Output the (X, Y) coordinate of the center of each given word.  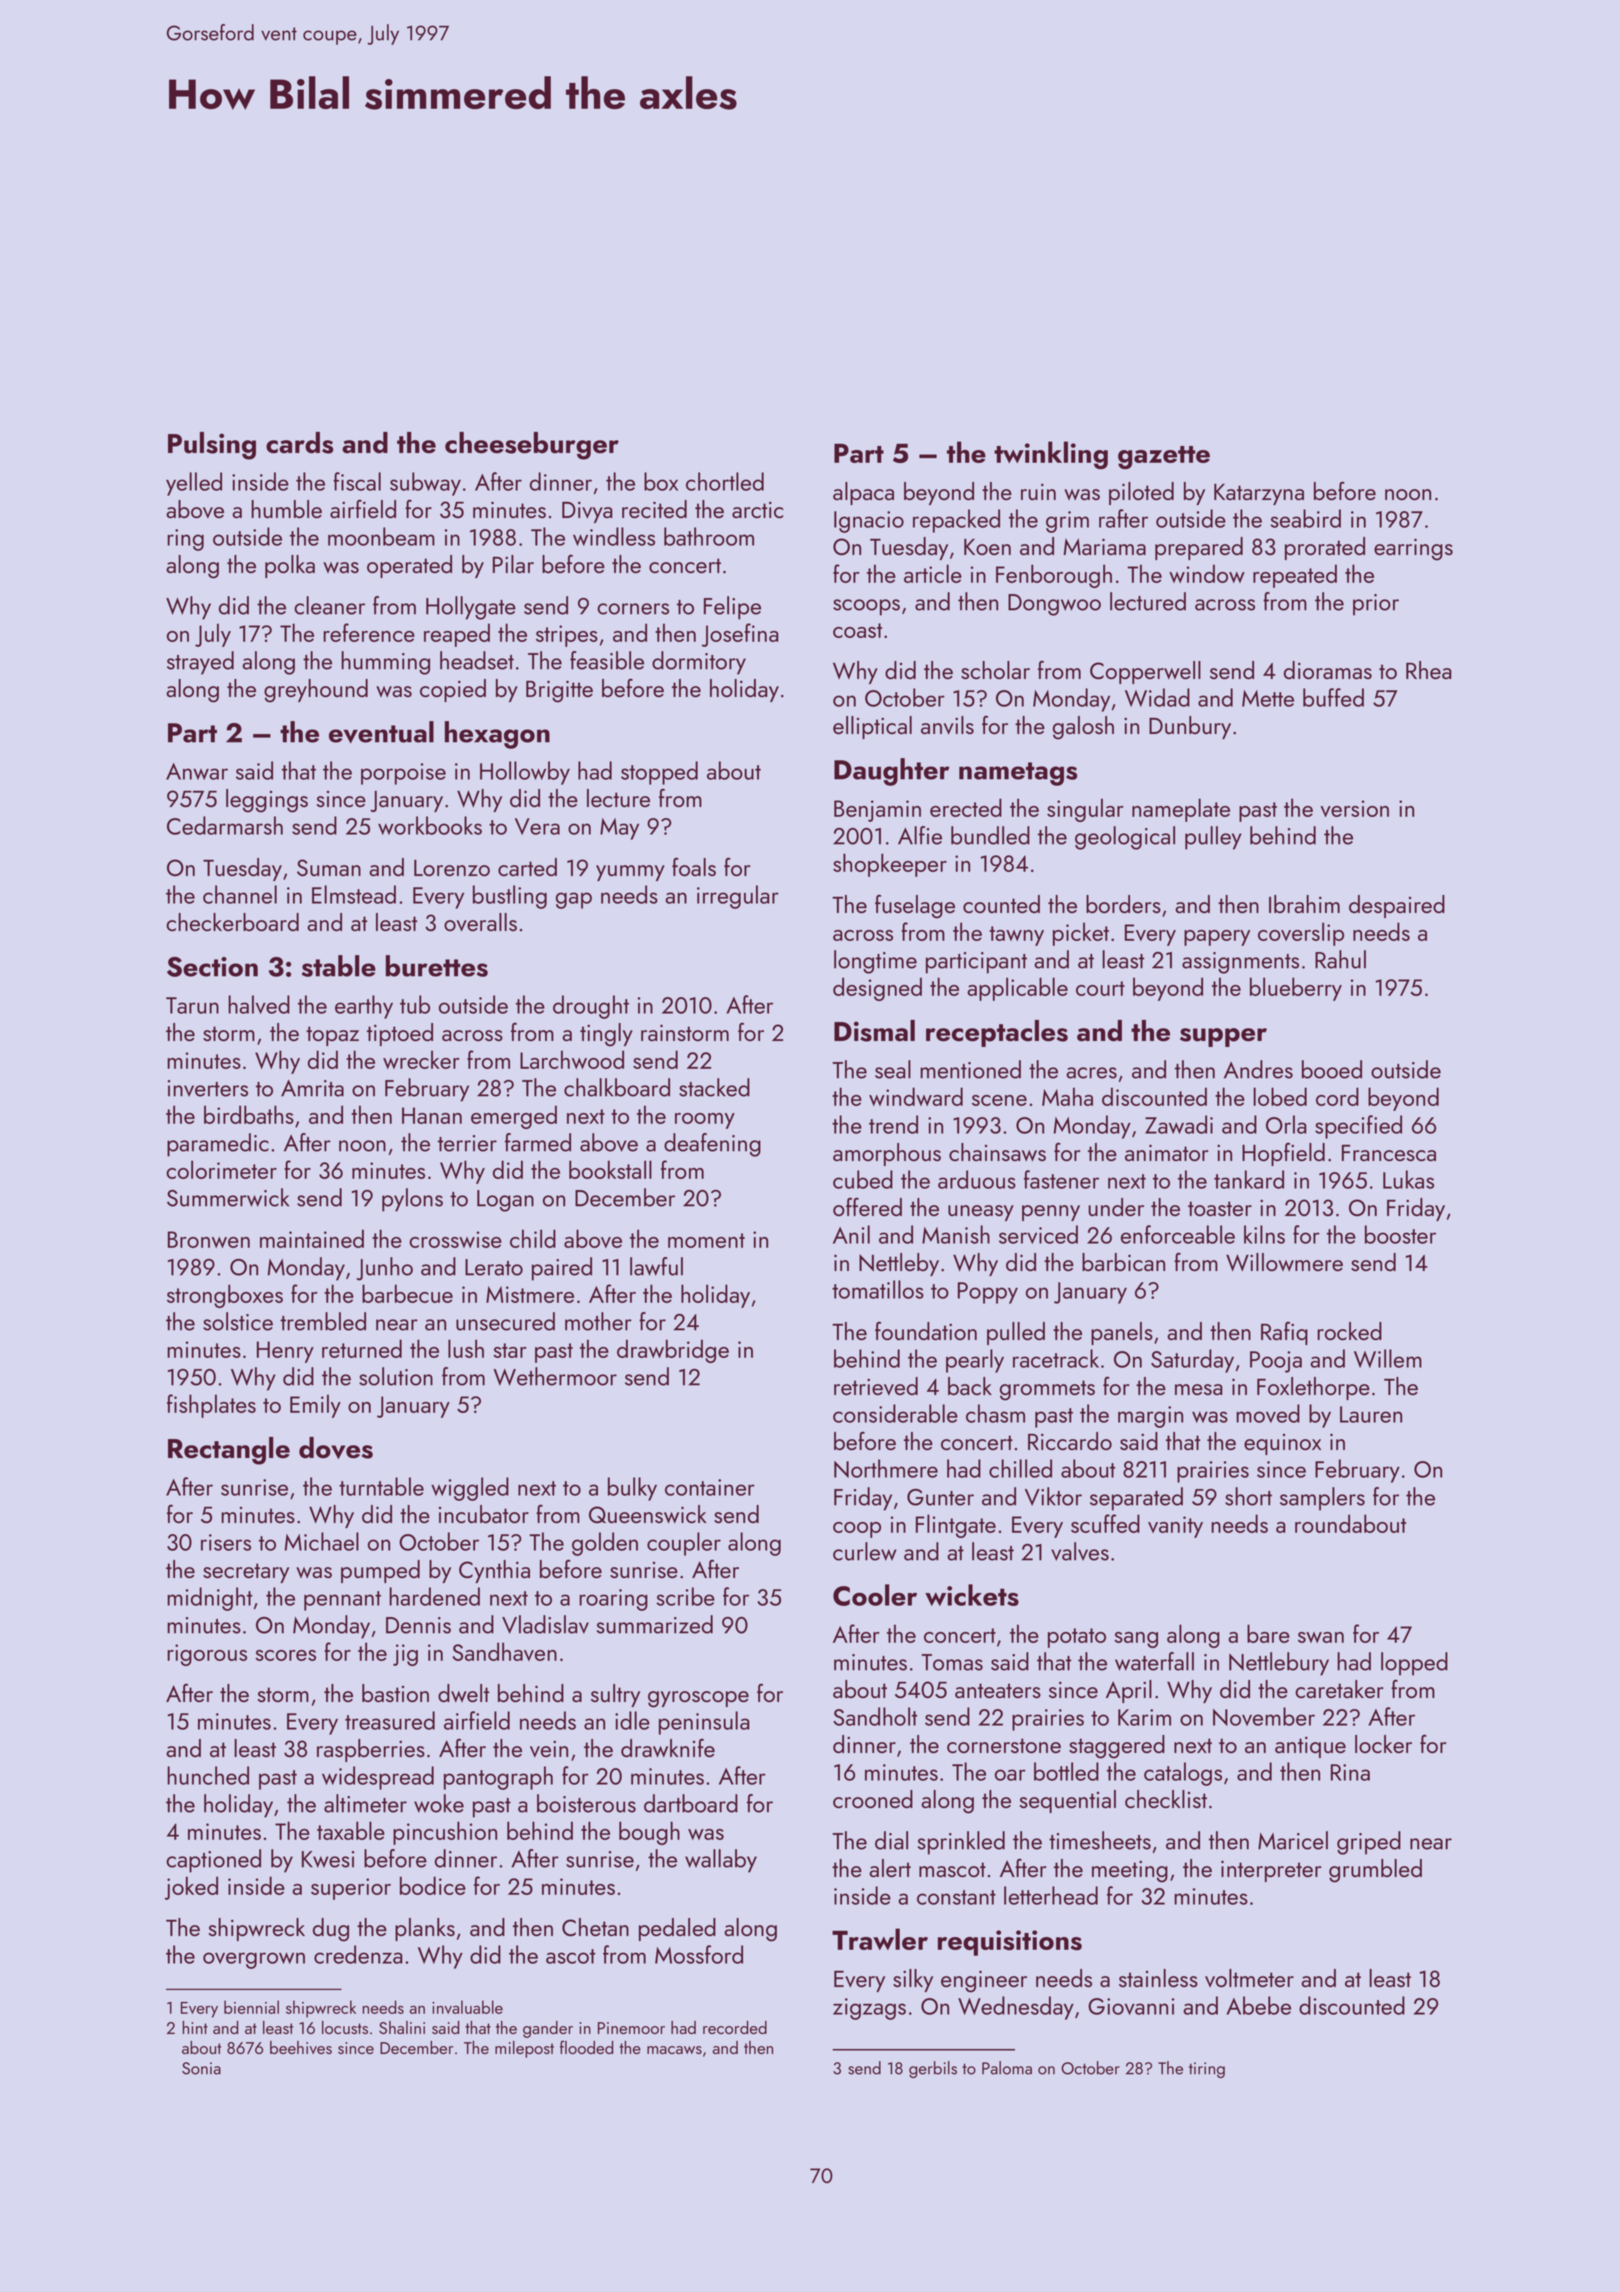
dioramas (1328, 670)
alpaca (863, 493)
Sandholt (875, 1716)
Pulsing (212, 446)
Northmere (886, 1468)
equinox (1282, 1444)
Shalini (402, 2027)
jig (405, 1655)
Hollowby (525, 773)
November (1264, 1716)
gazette (1164, 457)
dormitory (699, 663)
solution (396, 1376)
